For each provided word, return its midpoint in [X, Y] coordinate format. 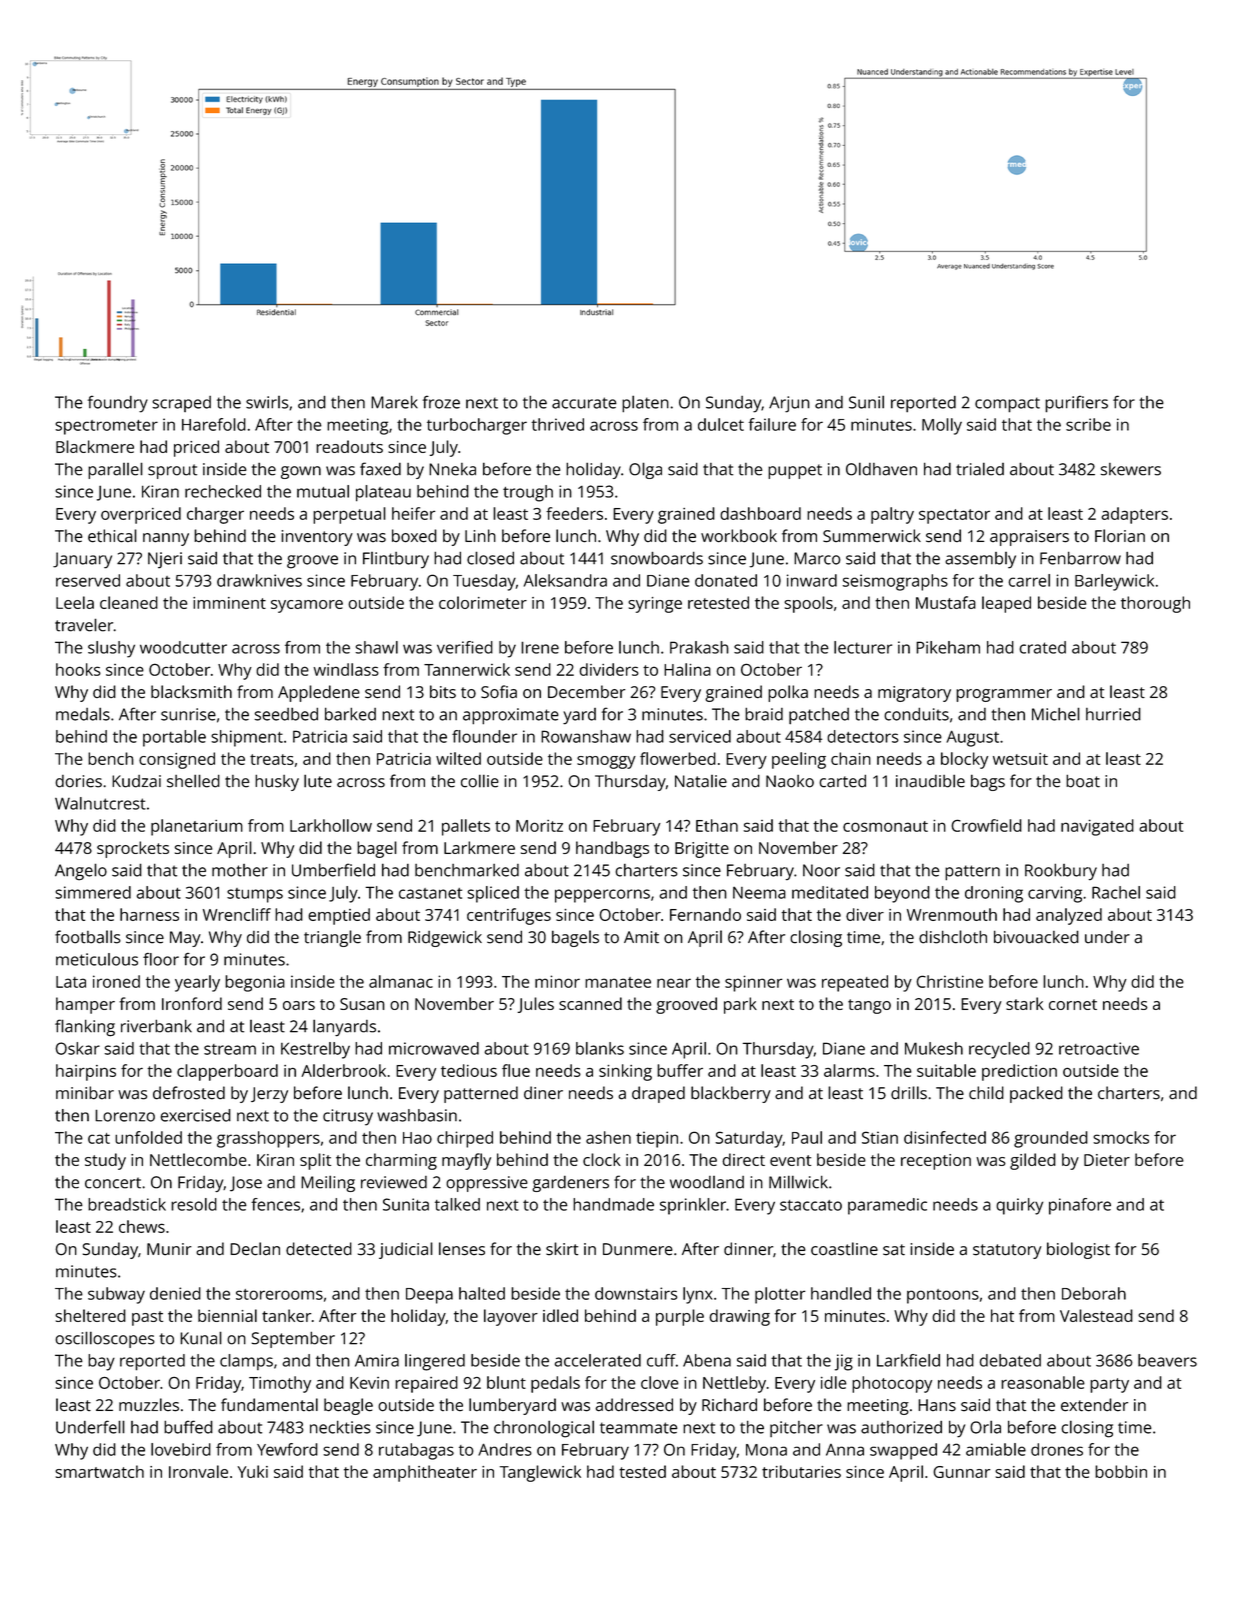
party [1109, 1385]
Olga [645, 470]
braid [764, 714]
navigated [1097, 827]
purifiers [1076, 404]
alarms [849, 1070]
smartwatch [99, 1471]
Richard [729, 1405]
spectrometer [106, 427]
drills [909, 1093]
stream [230, 1049]
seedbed [286, 714]
